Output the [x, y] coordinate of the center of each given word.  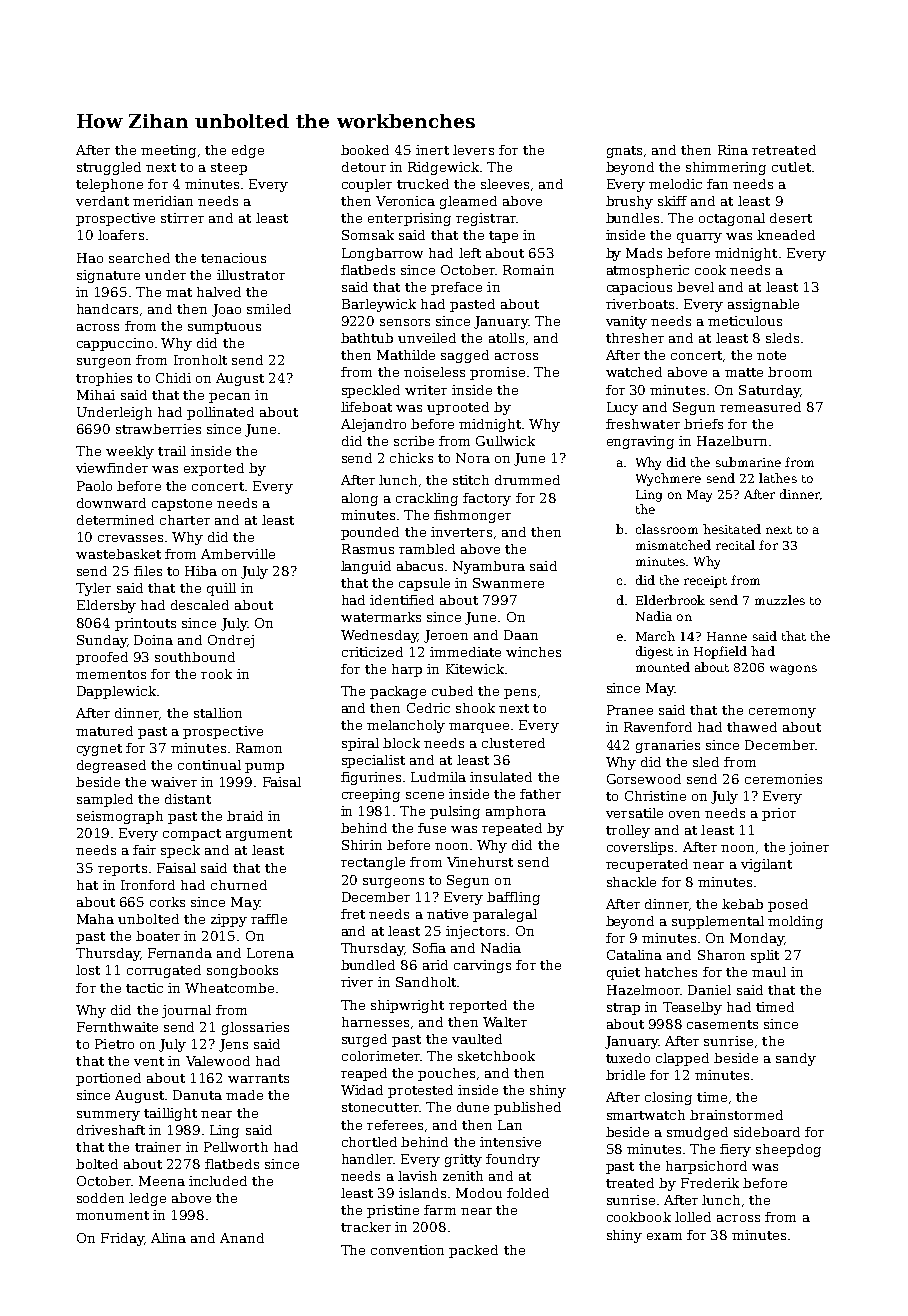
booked [365, 150]
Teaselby [692, 1008]
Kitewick [475, 669]
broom [790, 372]
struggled [109, 168]
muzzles [780, 600]
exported [214, 469]
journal [186, 1011]
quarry [699, 238]
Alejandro [373, 425]
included [218, 1181]
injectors [475, 932]
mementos [111, 674]
